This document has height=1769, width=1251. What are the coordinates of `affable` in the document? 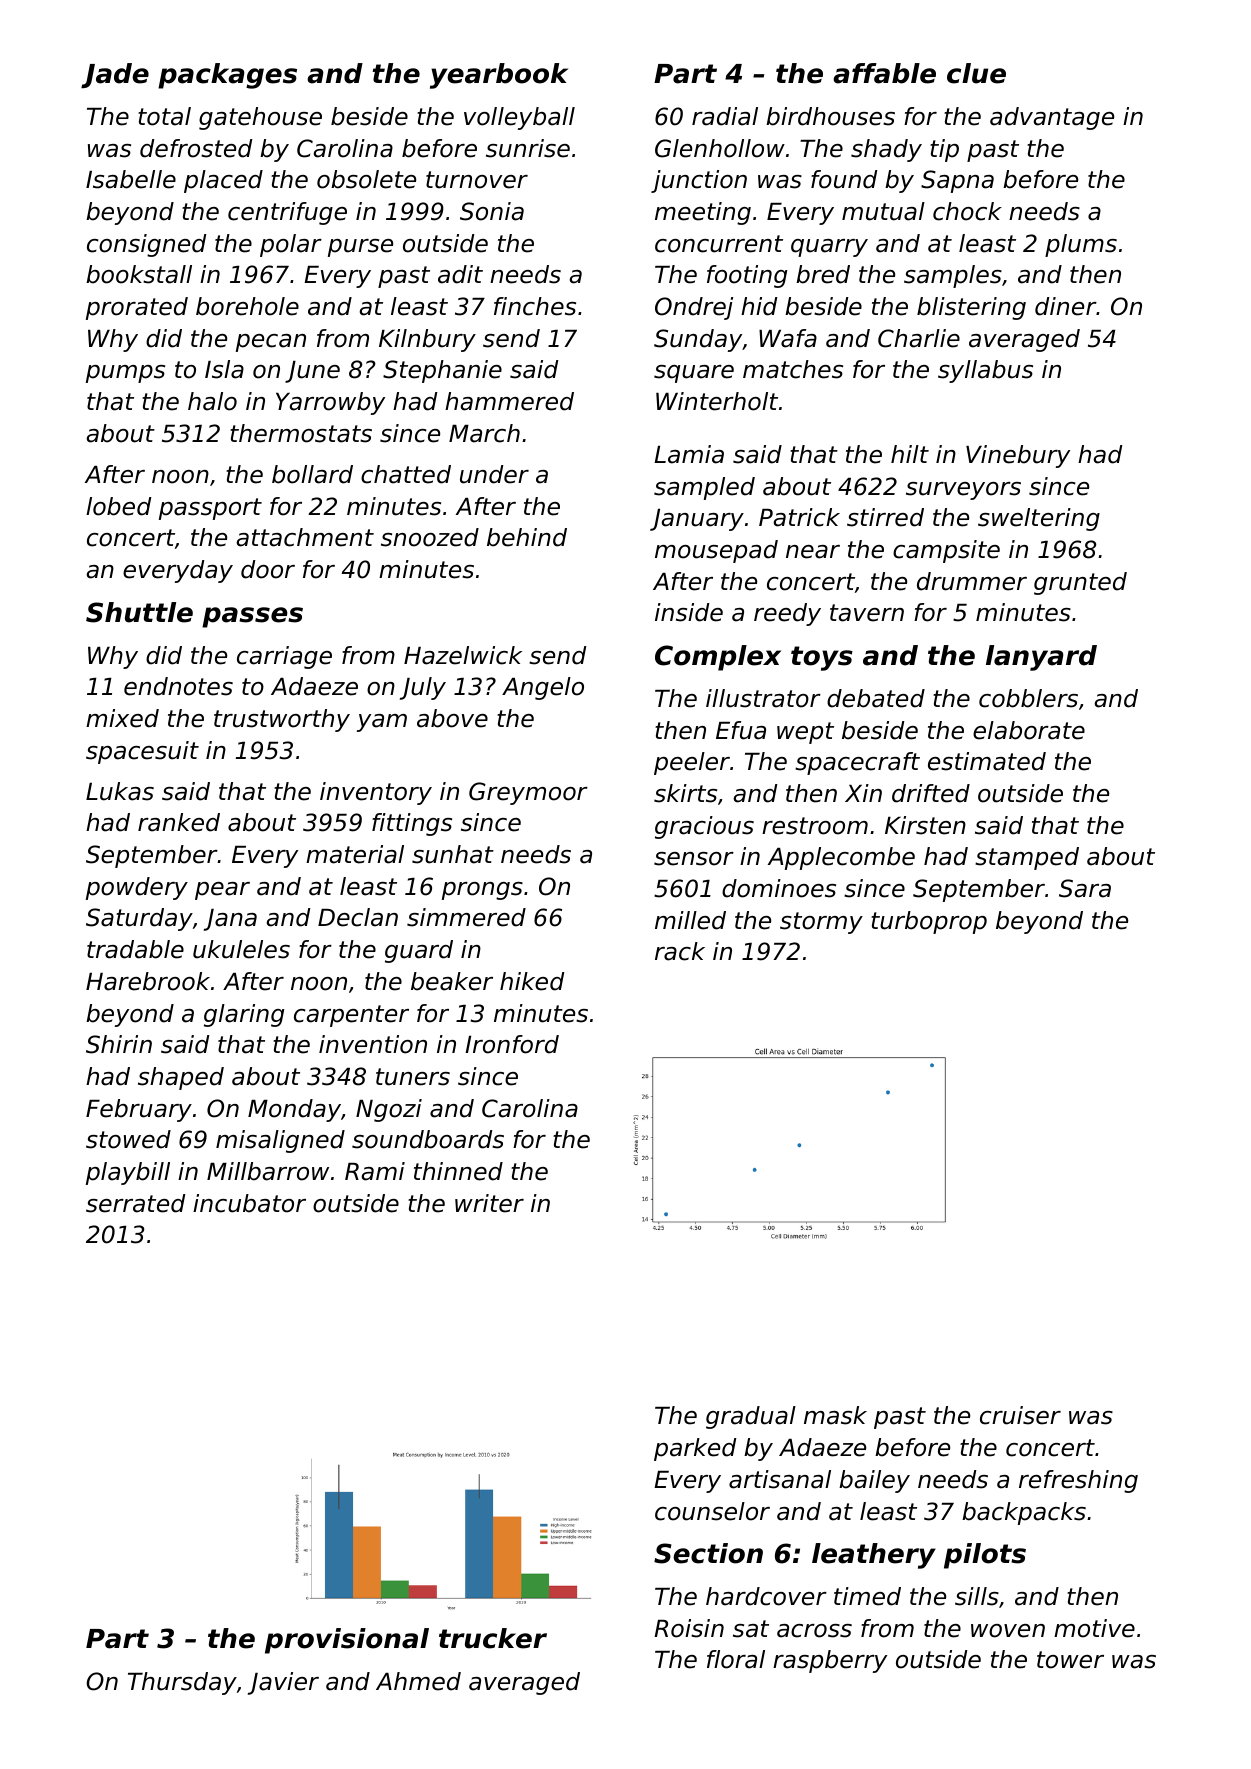 It's located at (884, 73).
